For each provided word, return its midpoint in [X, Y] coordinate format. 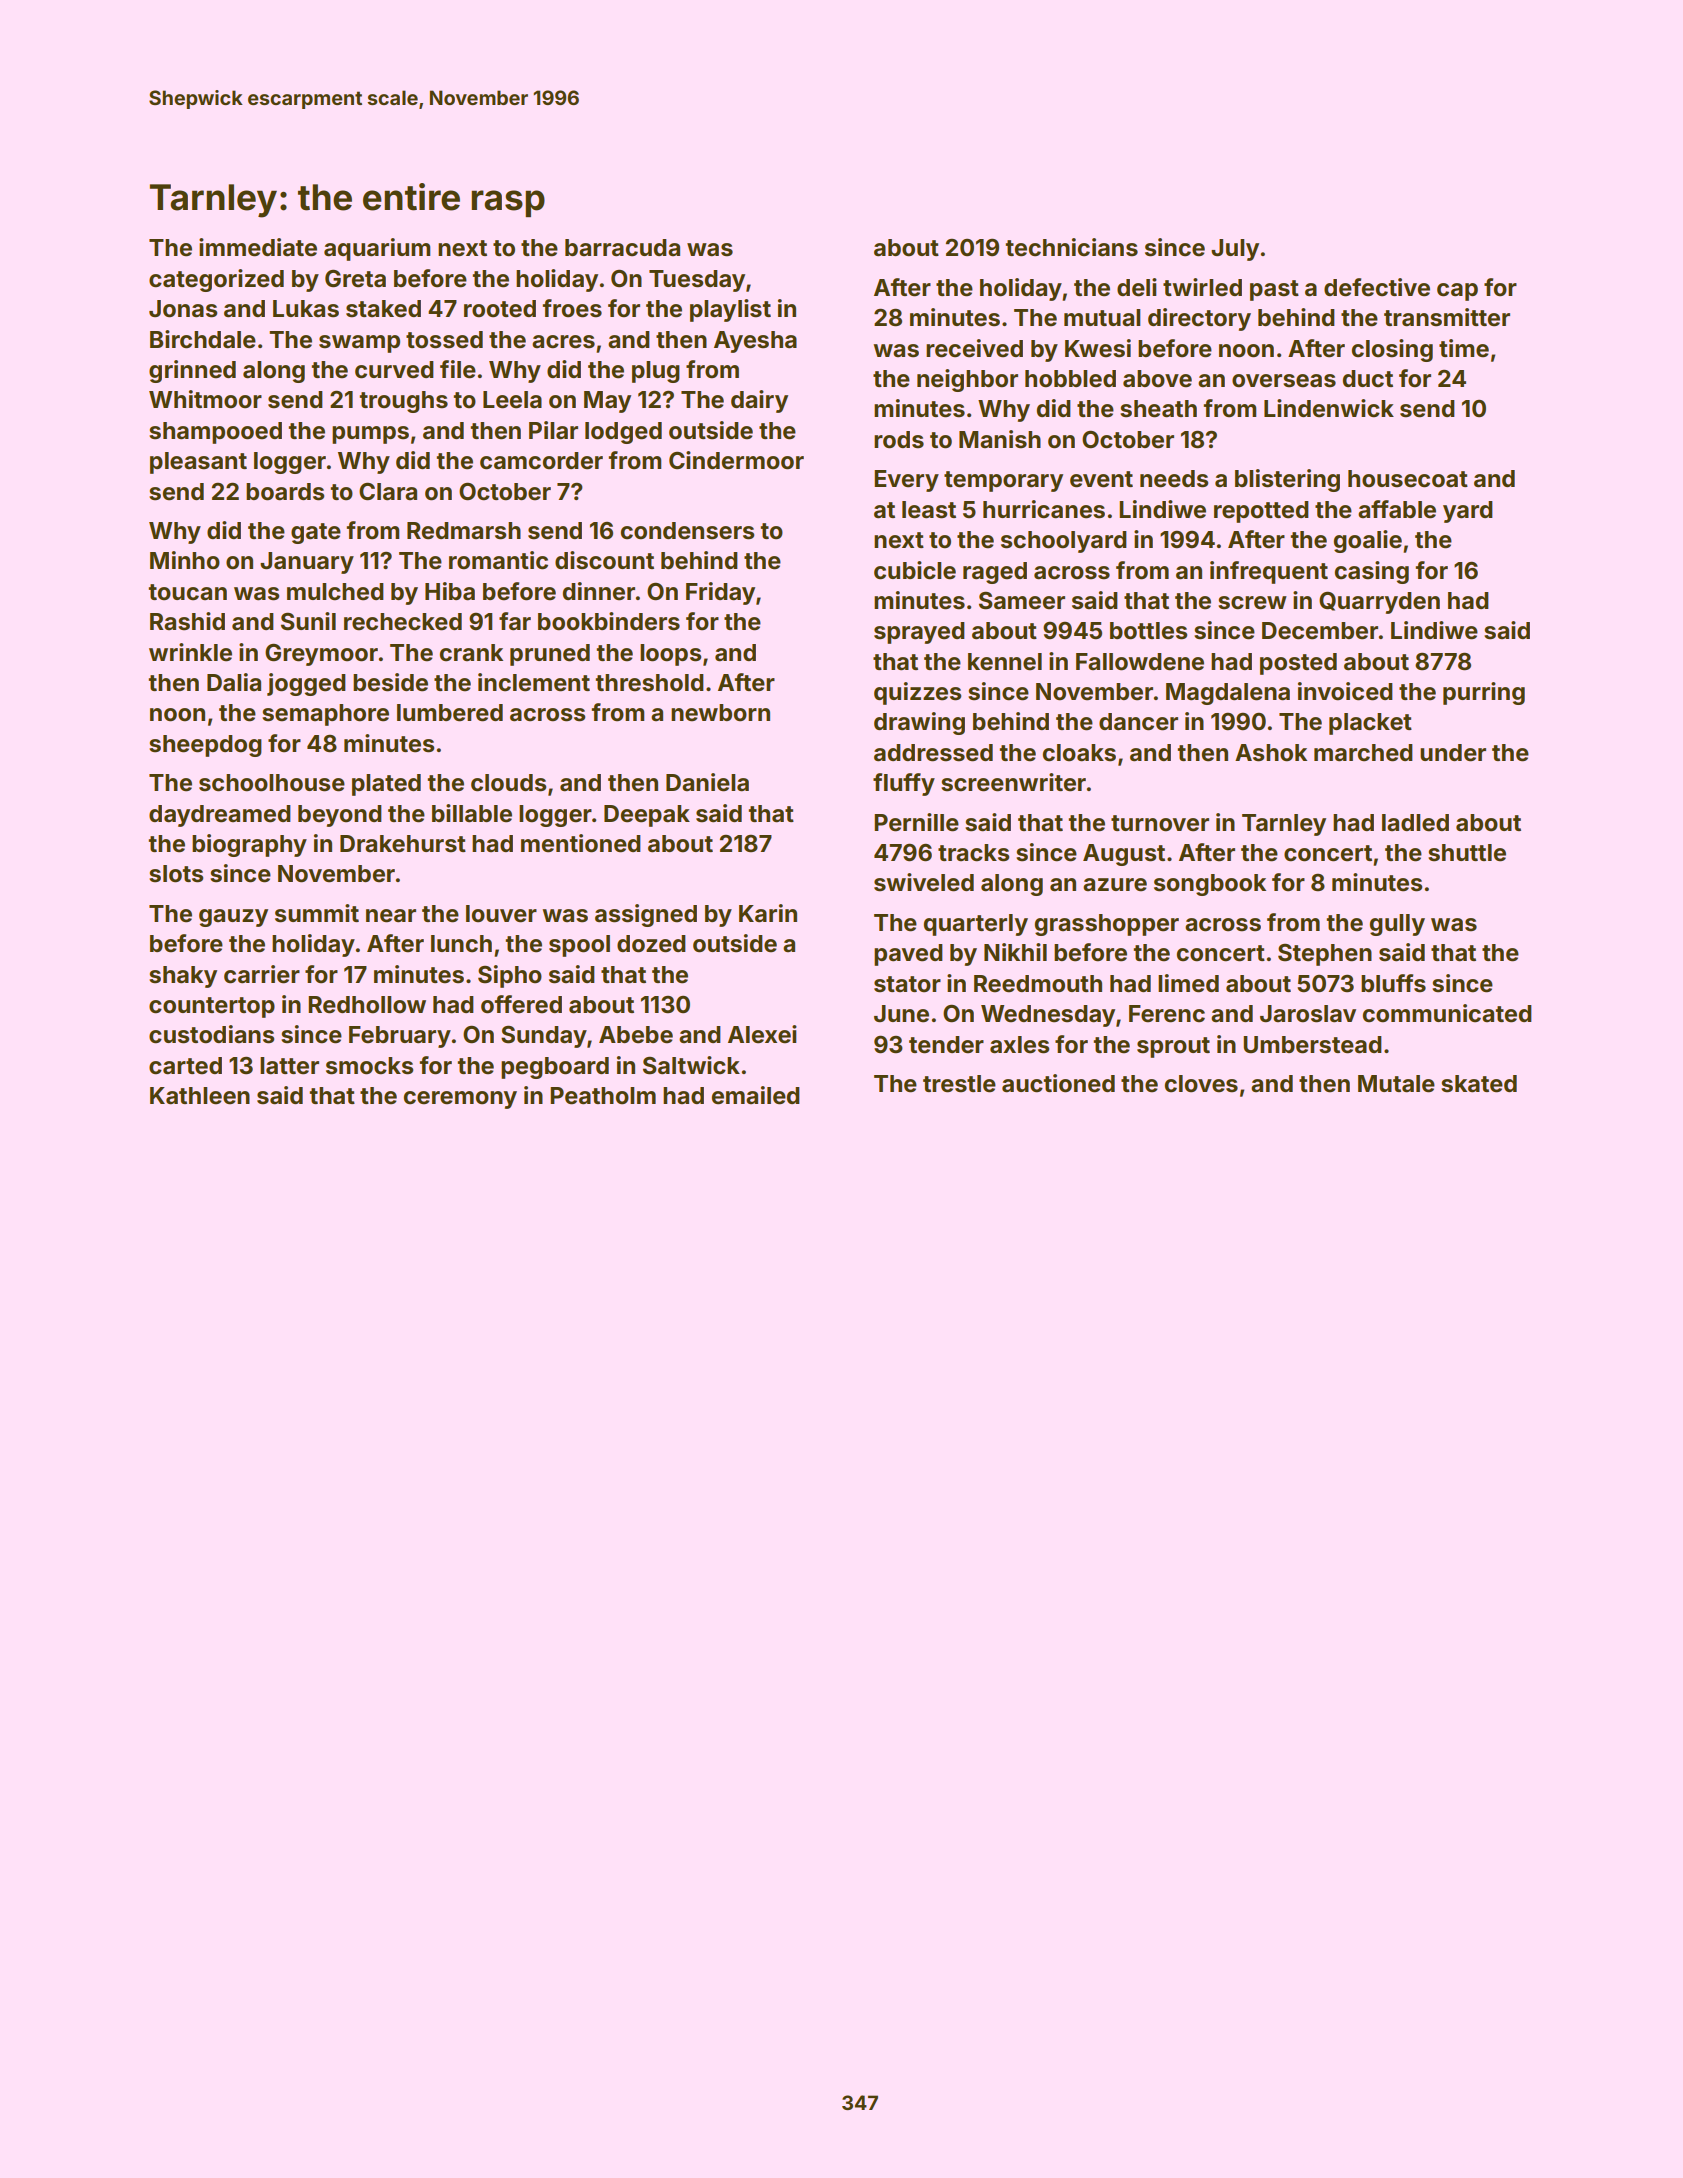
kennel [1005, 662]
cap [1457, 292]
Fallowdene [1140, 662]
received [974, 348]
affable [1397, 509]
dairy [759, 401]
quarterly [976, 925]
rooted [500, 309]
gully [1397, 925]
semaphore [325, 715]
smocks [369, 1066]
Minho [185, 560]
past [1274, 290]
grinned [192, 371]
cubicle [915, 570]
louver [501, 914]
